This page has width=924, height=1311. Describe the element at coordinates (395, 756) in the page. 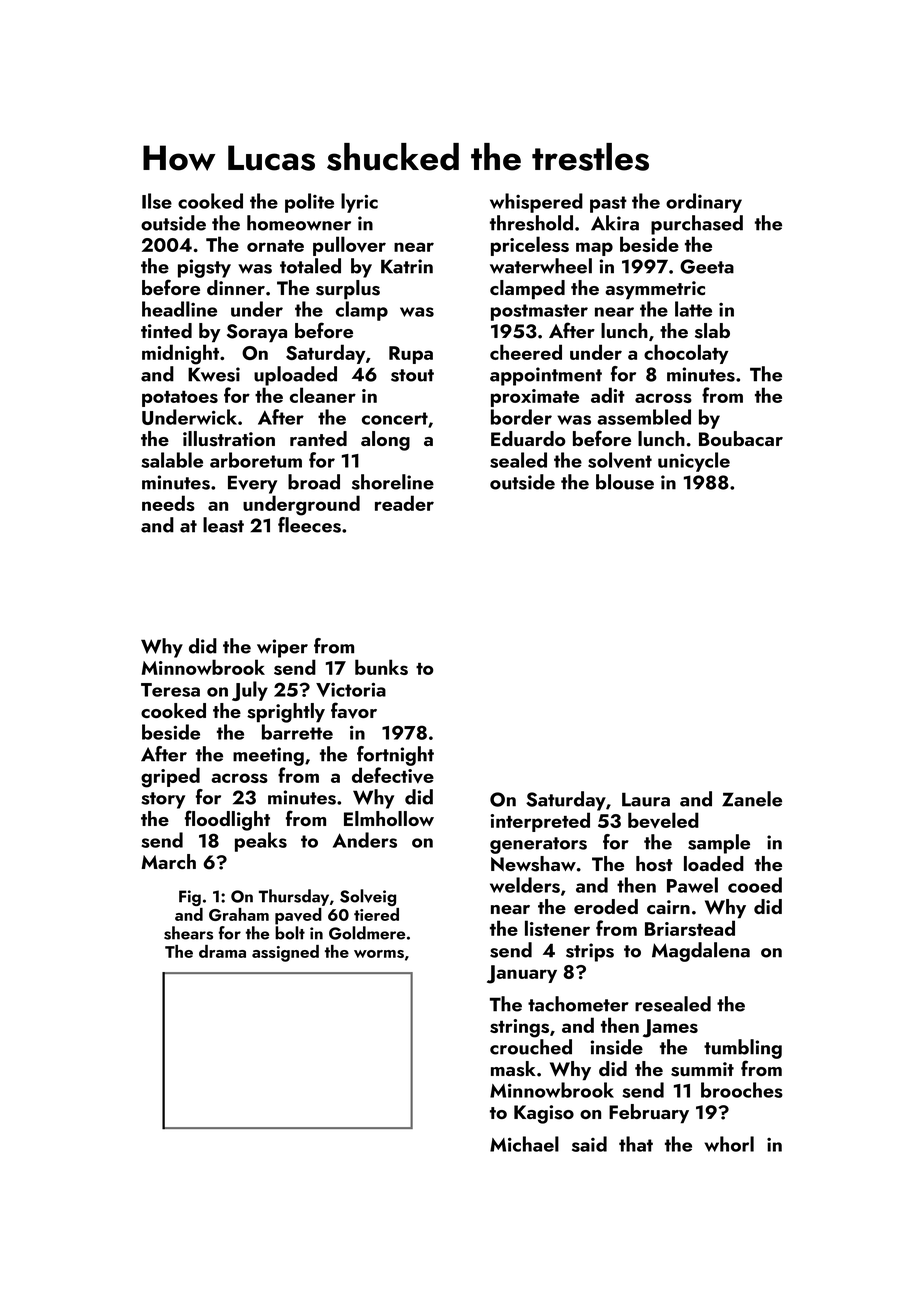

I see `fortnight` at that location.
